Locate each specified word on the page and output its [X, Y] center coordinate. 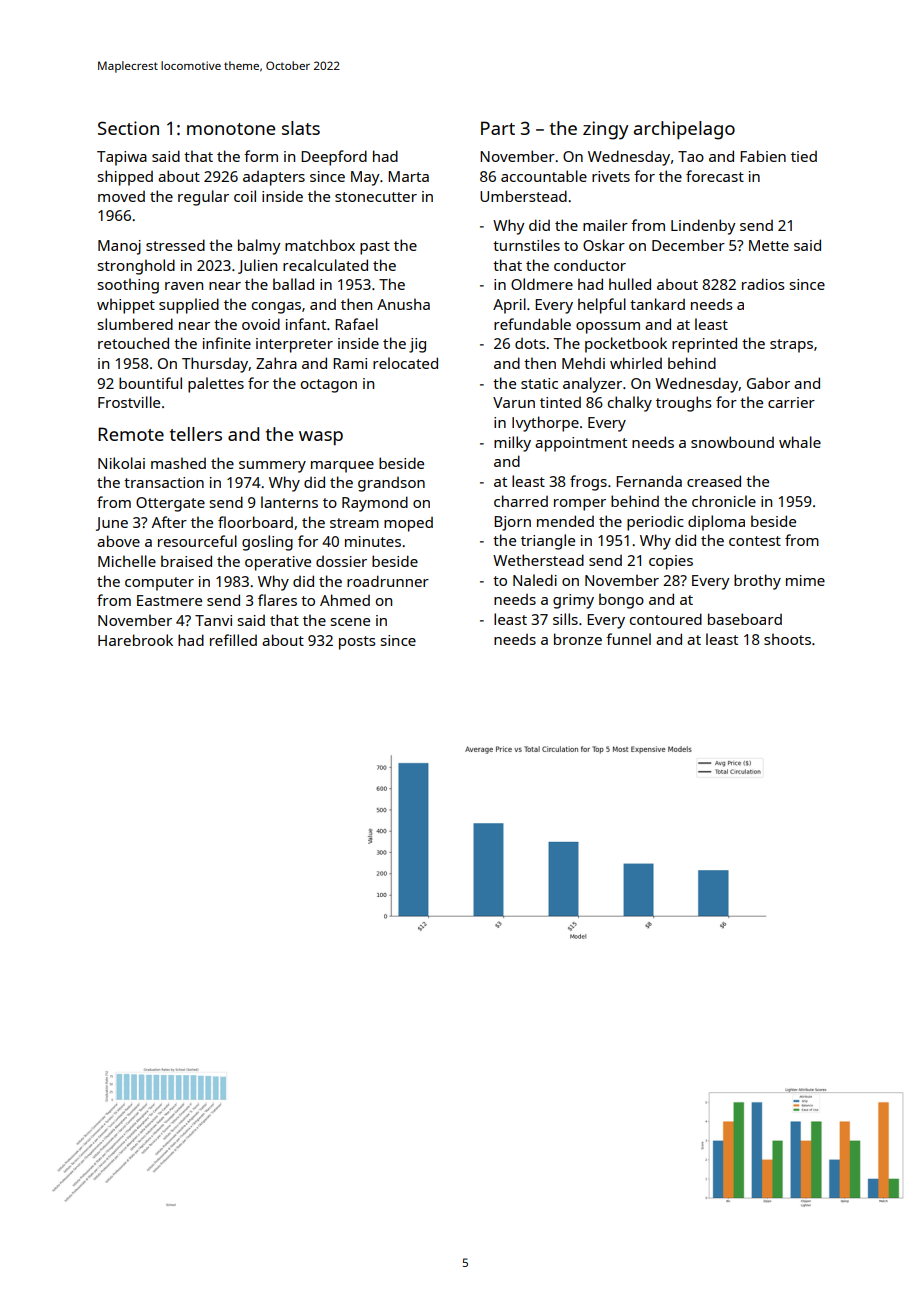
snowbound [732, 442]
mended [565, 521]
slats [301, 128]
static [539, 383]
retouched [133, 343]
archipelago [684, 130]
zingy [606, 130]
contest [755, 541]
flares [277, 600]
